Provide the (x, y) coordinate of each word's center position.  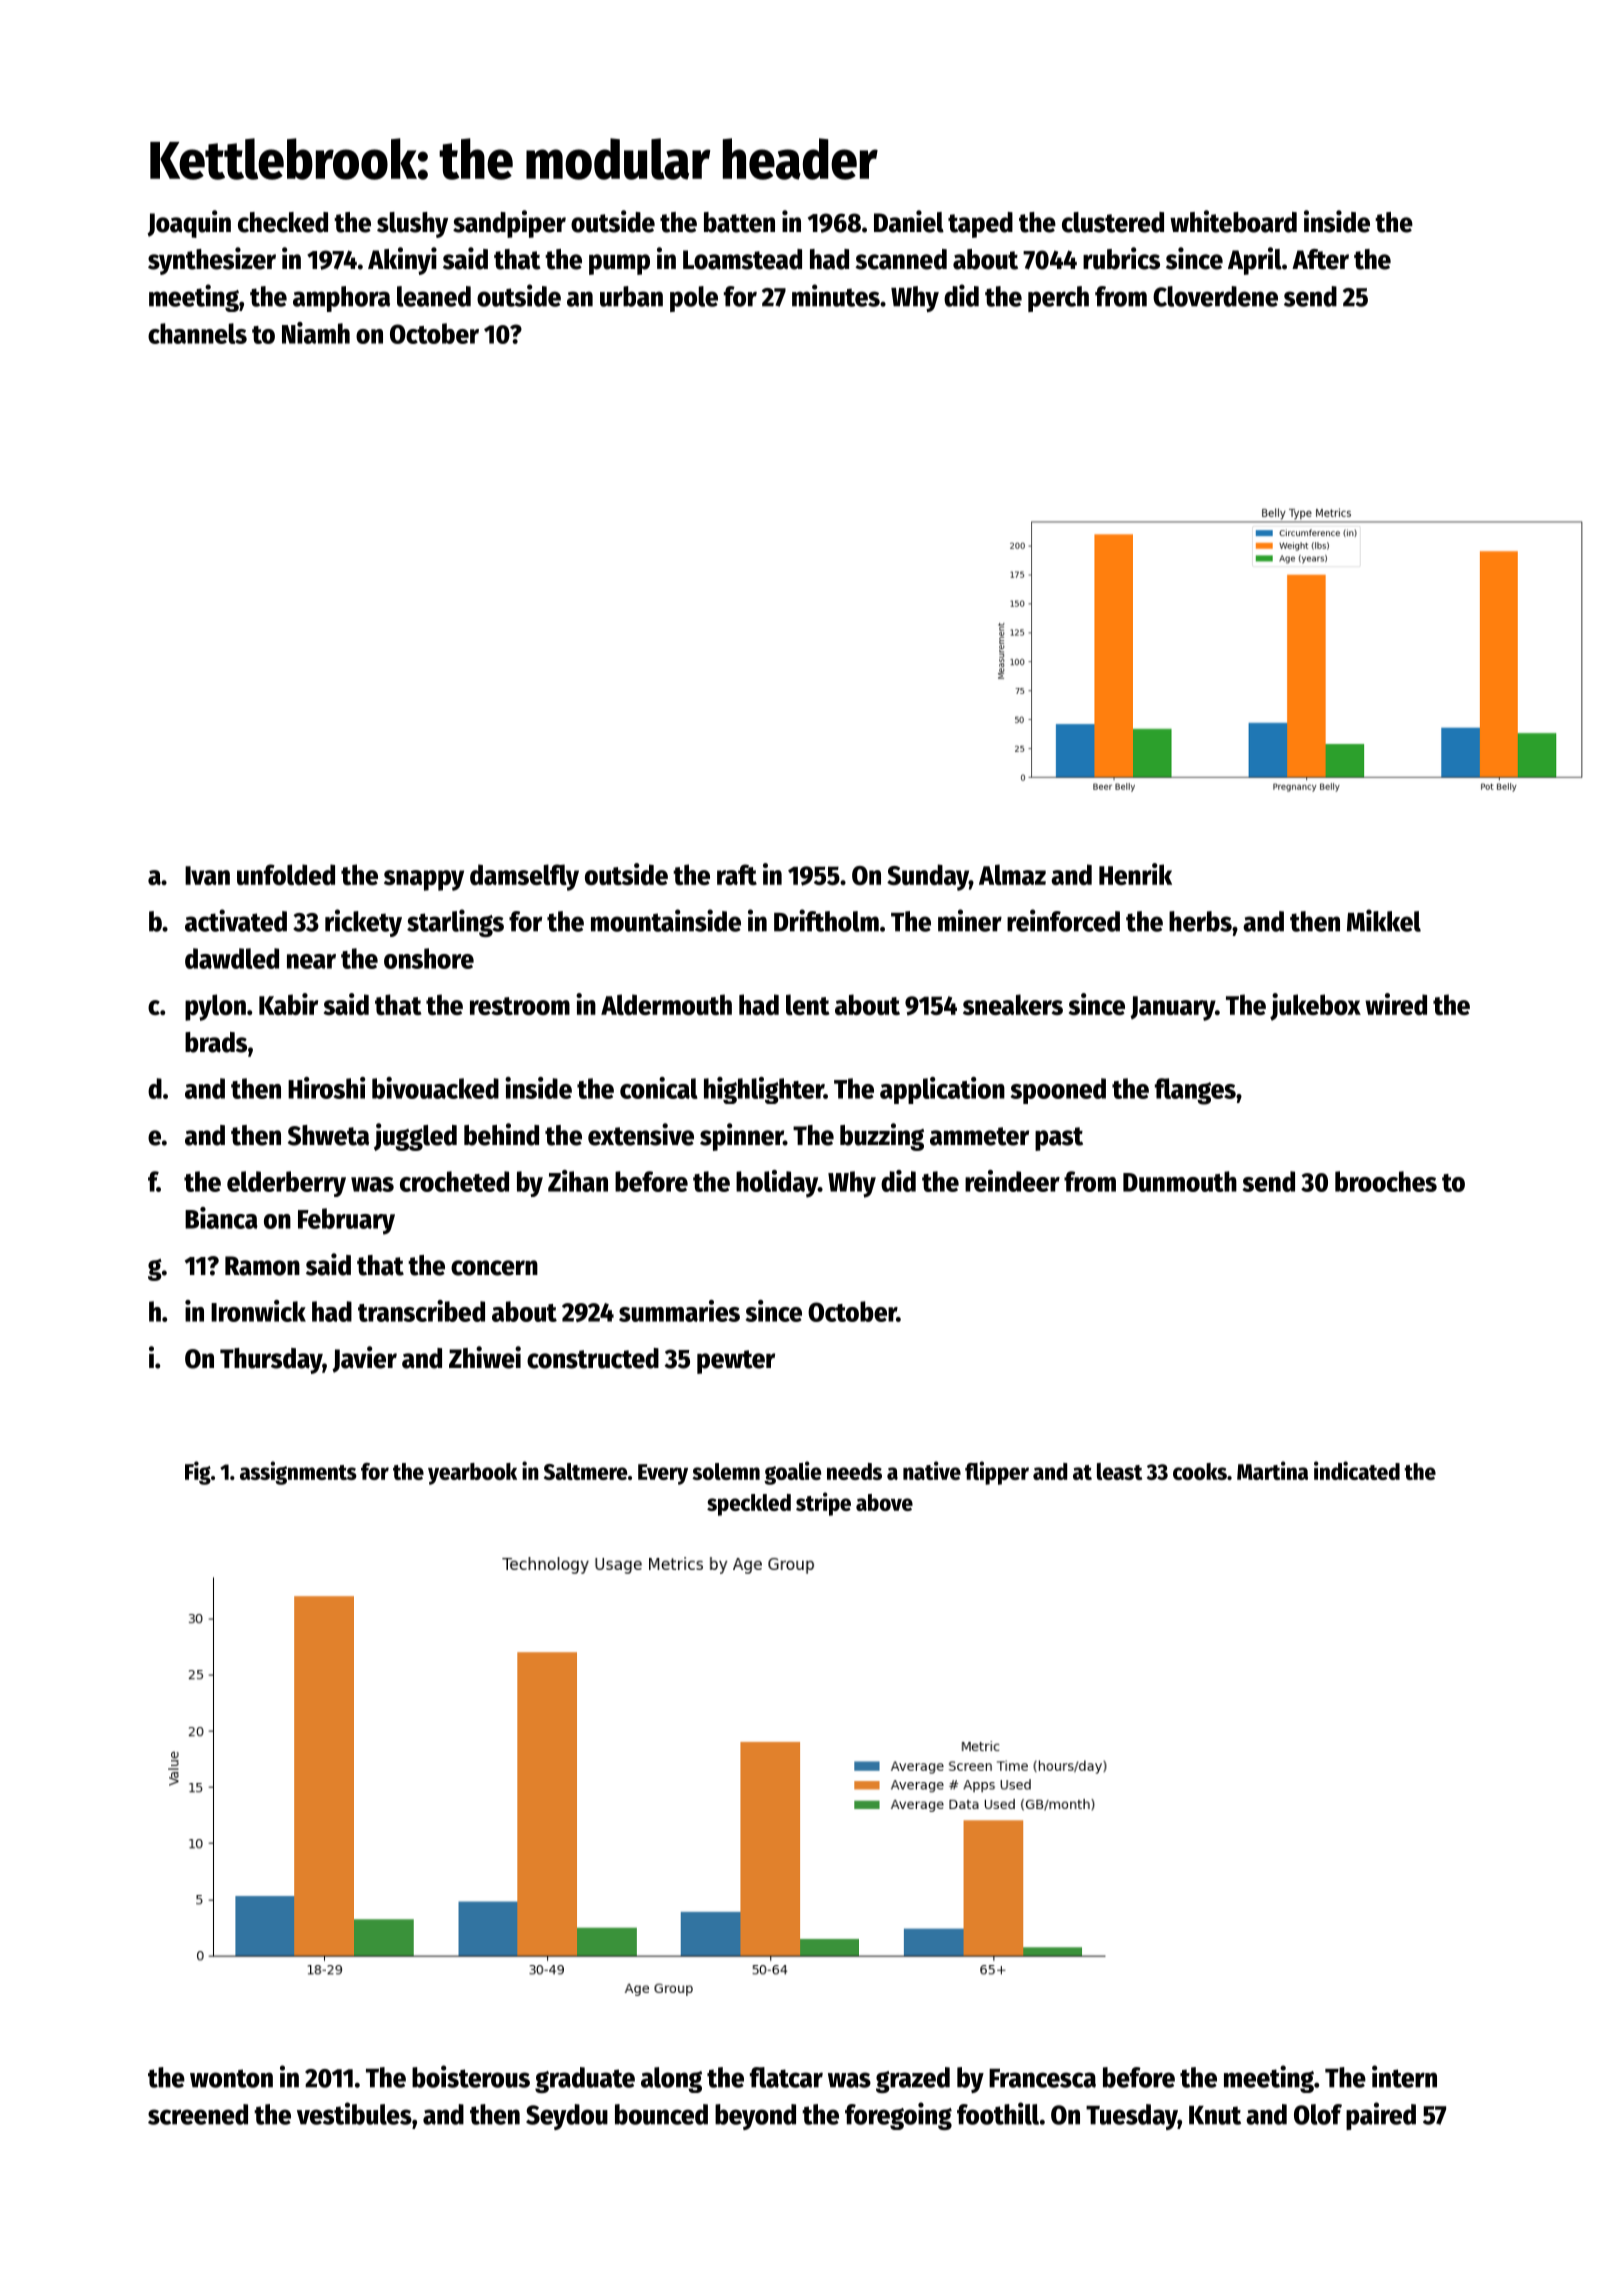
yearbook (472, 1474)
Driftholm (826, 920)
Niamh (316, 333)
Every (663, 1474)
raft (737, 874)
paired (1381, 2116)
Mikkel (1384, 920)
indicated (1357, 1470)
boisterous (471, 2076)
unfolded (286, 874)
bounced (661, 2114)
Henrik (1135, 874)
